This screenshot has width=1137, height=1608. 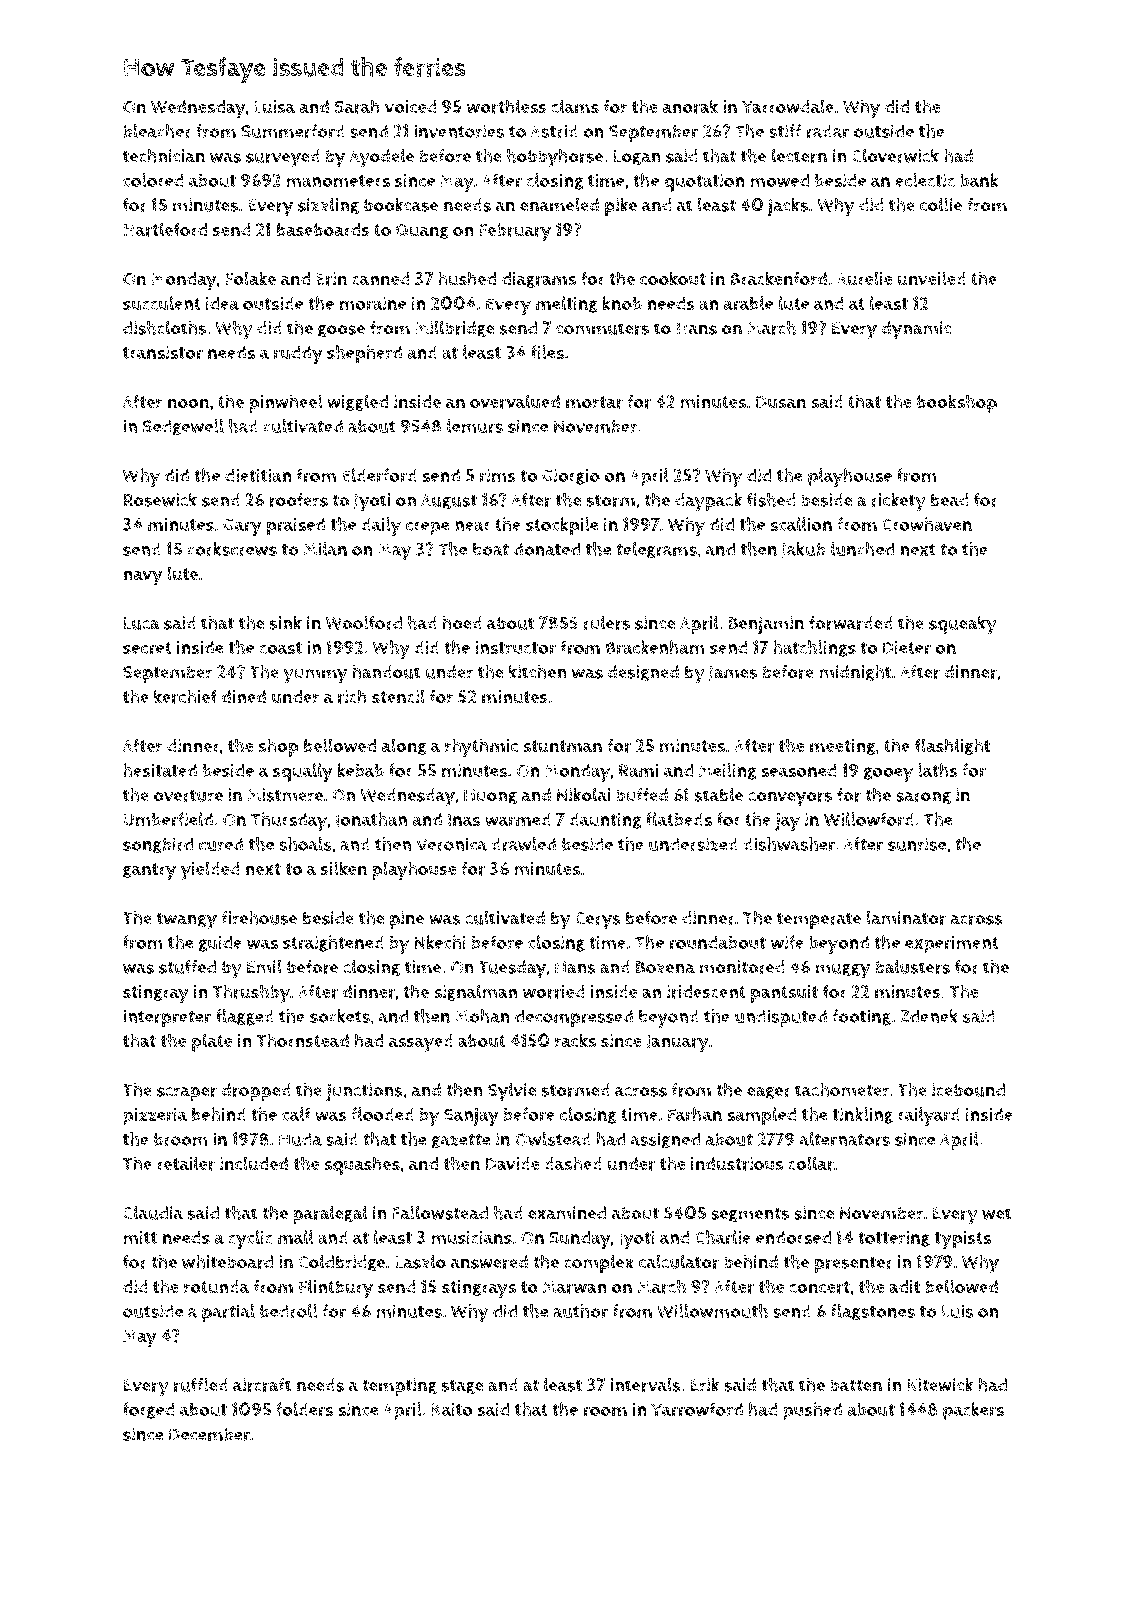 I want to click on scallion, so click(x=801, y=524).
